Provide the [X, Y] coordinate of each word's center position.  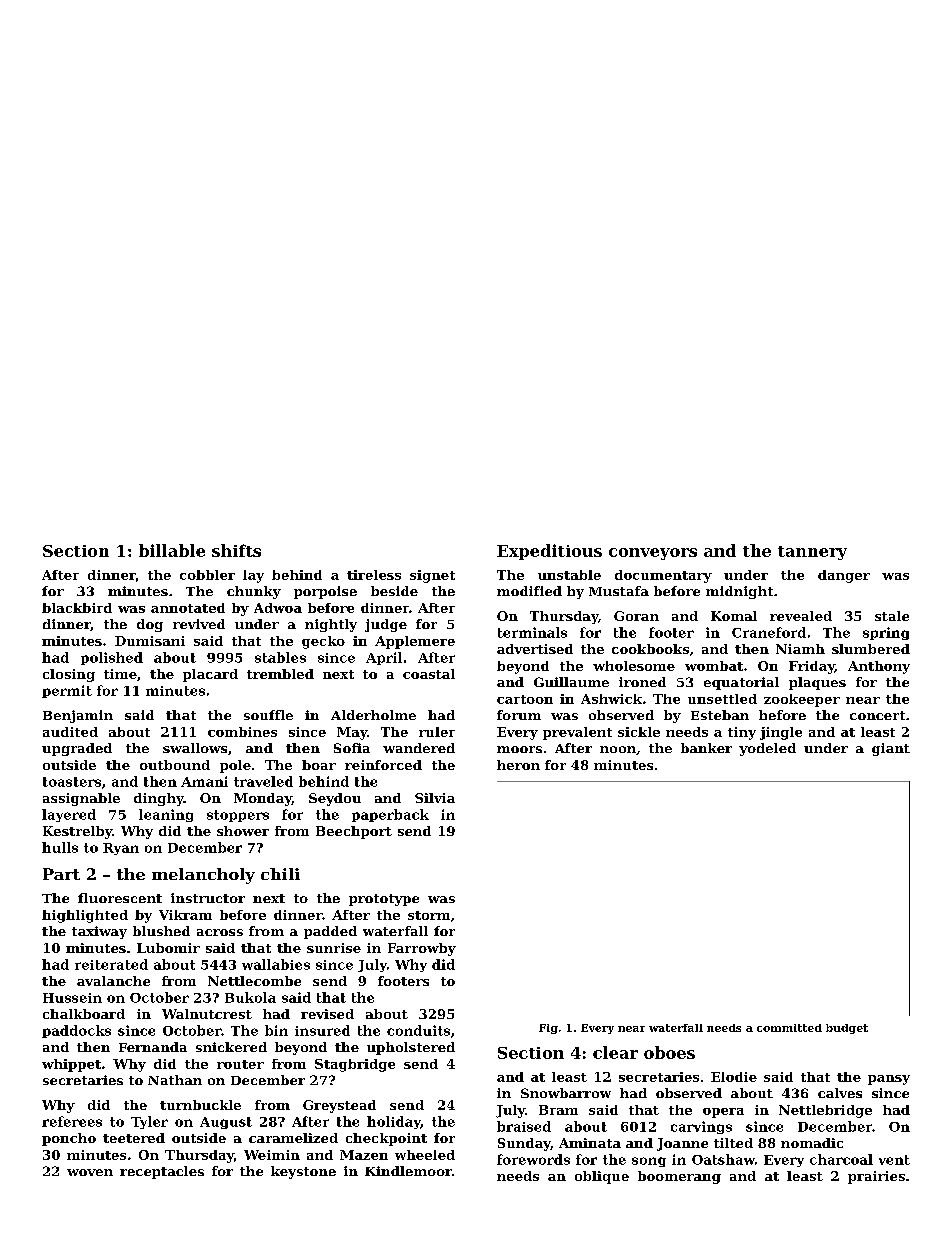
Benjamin [78, 716]
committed [789, 1028]
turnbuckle [200, 1105]
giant [891, 749]
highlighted [85, 916]
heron [518, 765]
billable [172, 550]
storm [429, 915]
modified [529, 591]
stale [892, 616]
